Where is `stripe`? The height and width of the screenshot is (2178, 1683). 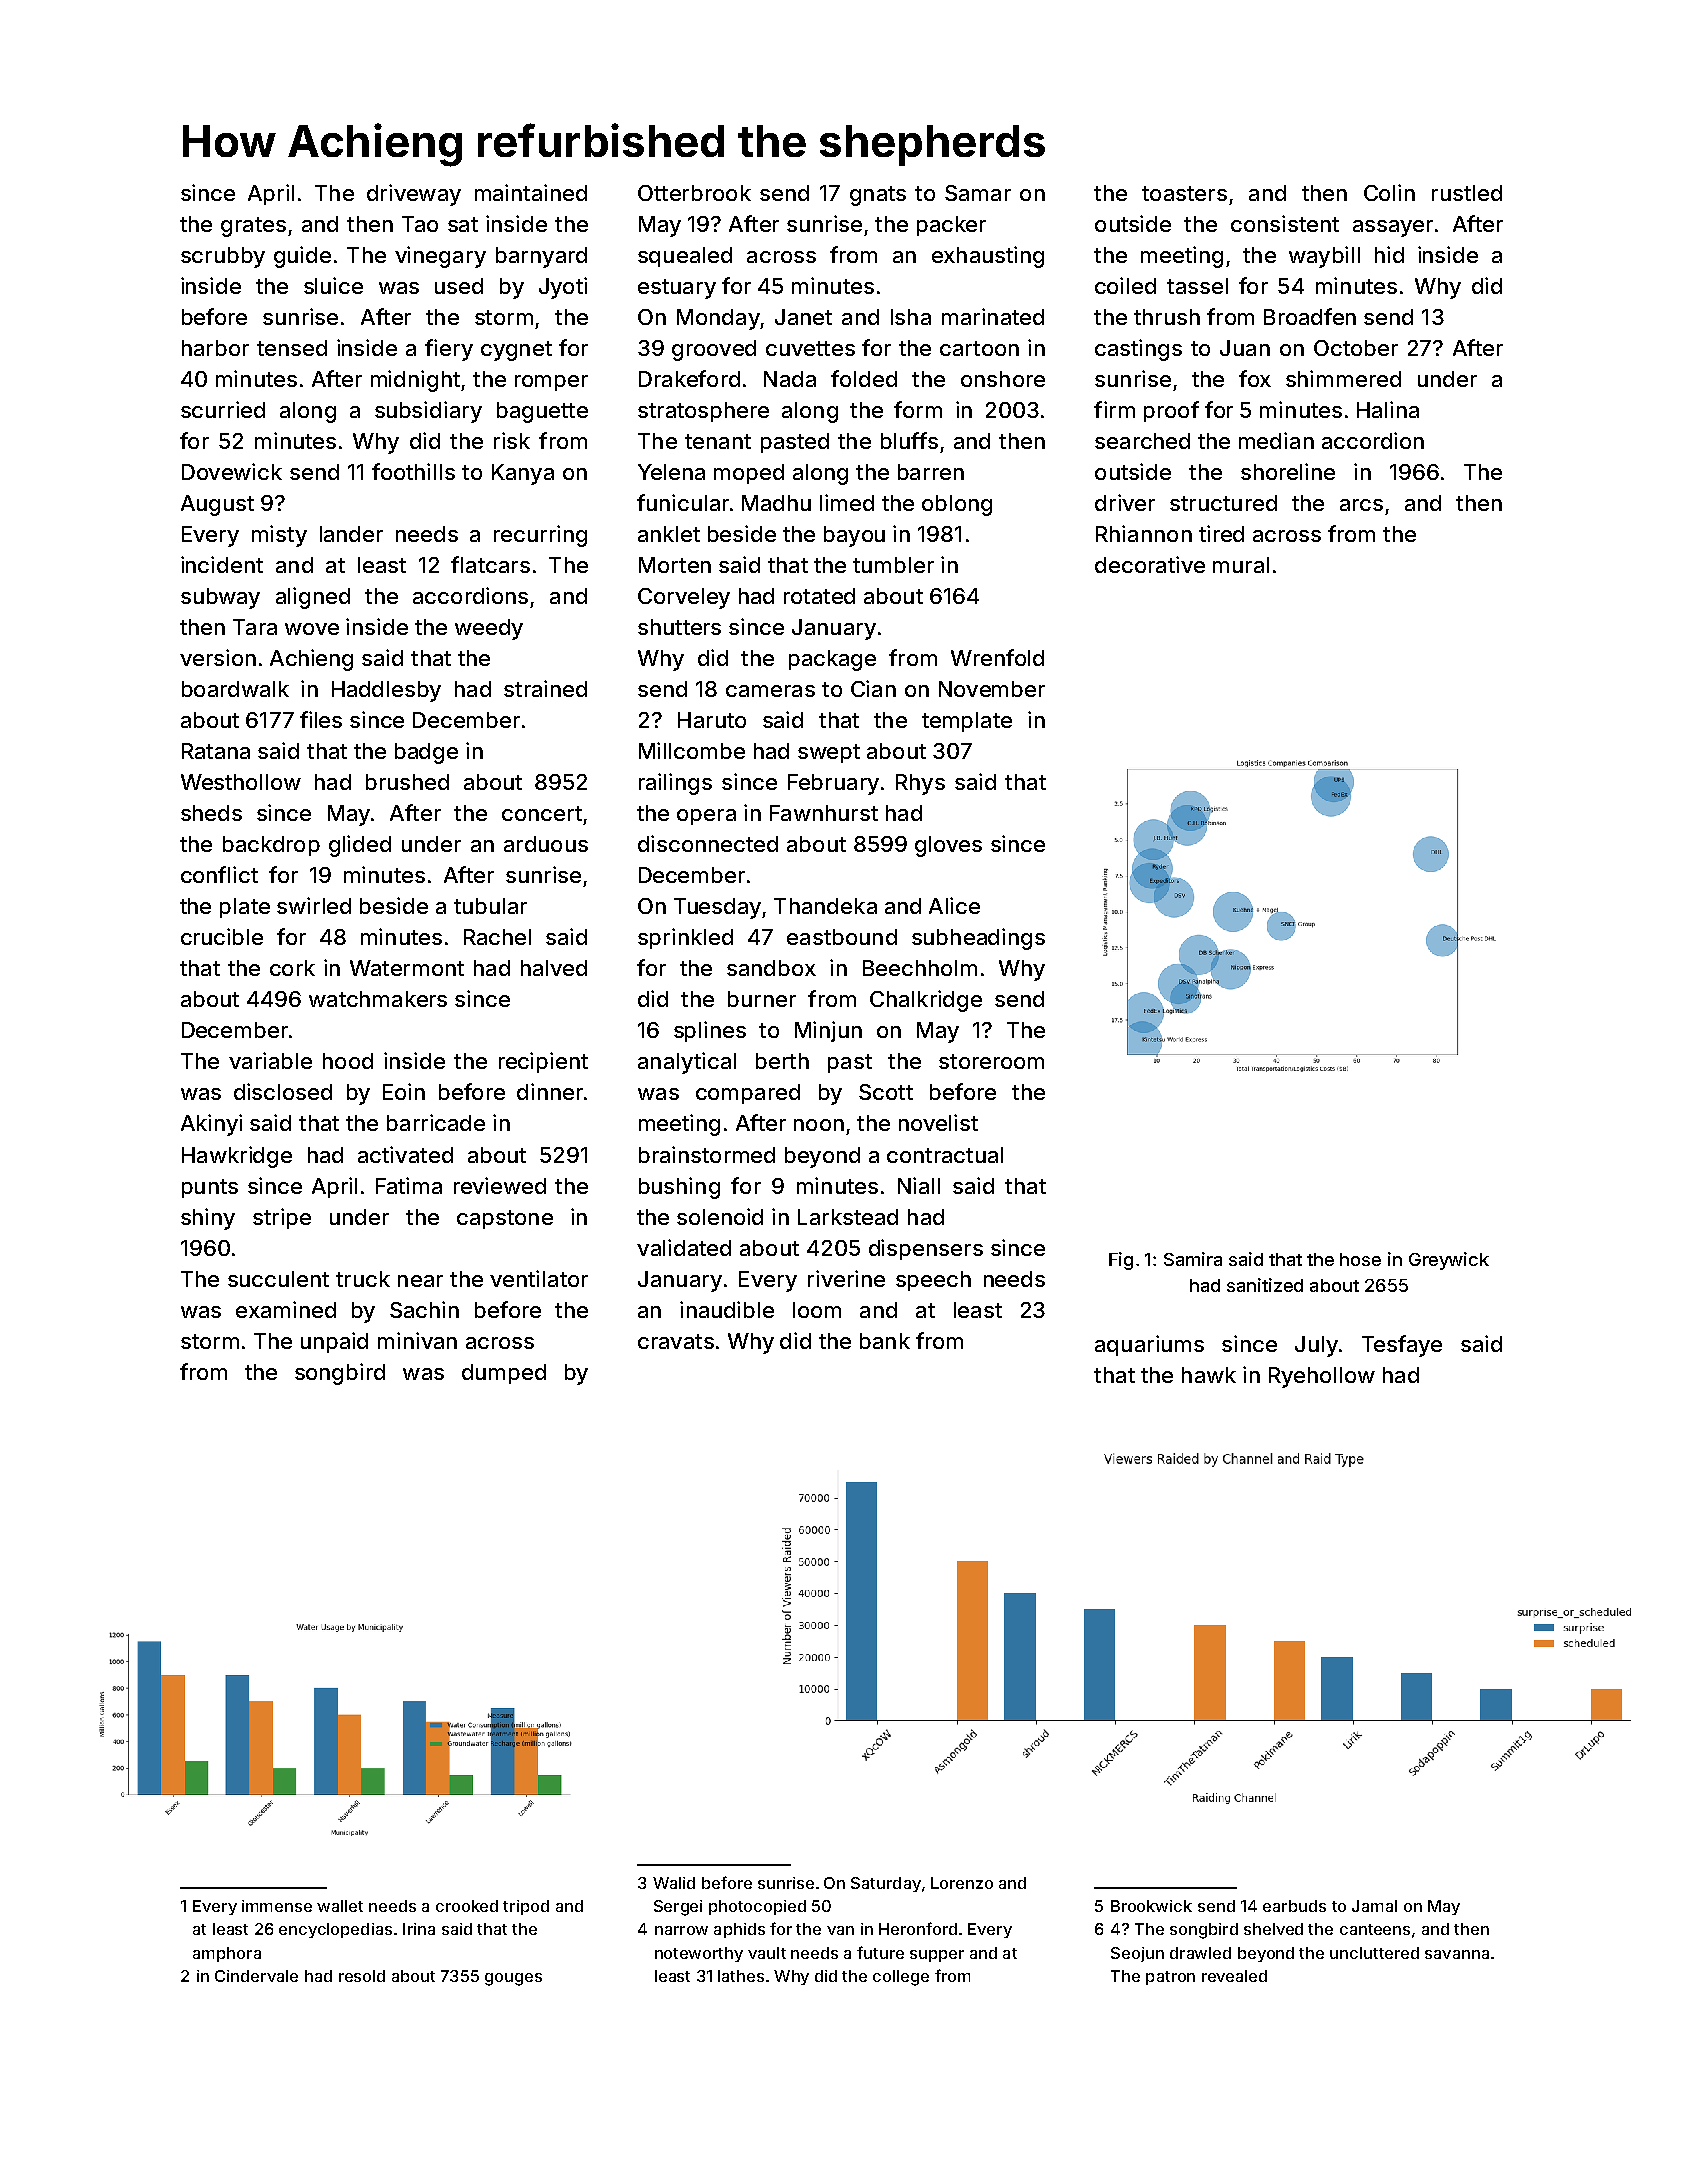 stripe is located at coordinates (282, 1218).
